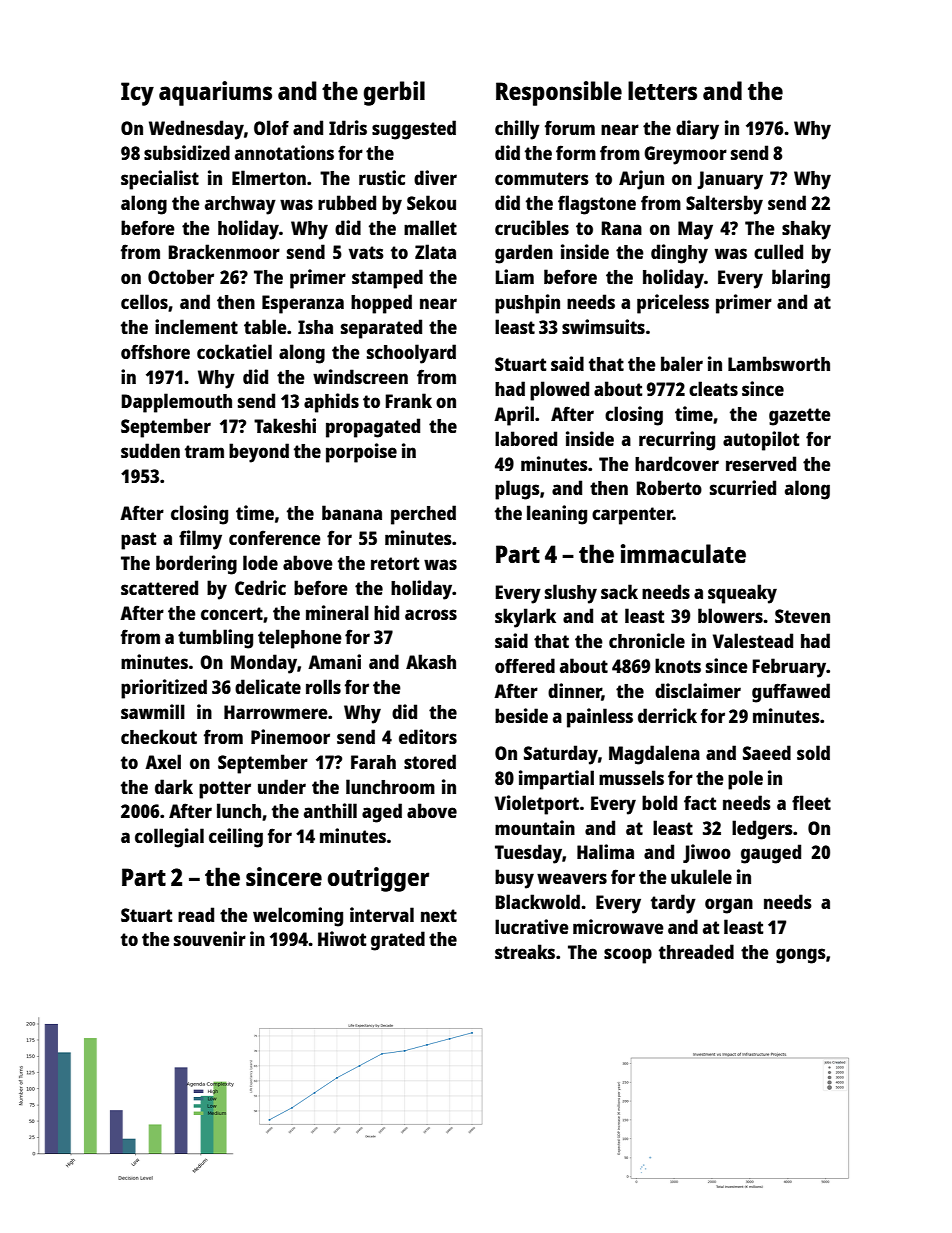  Describe the element at coordinates (659, 802) in the image. I see `bold` at that location.
